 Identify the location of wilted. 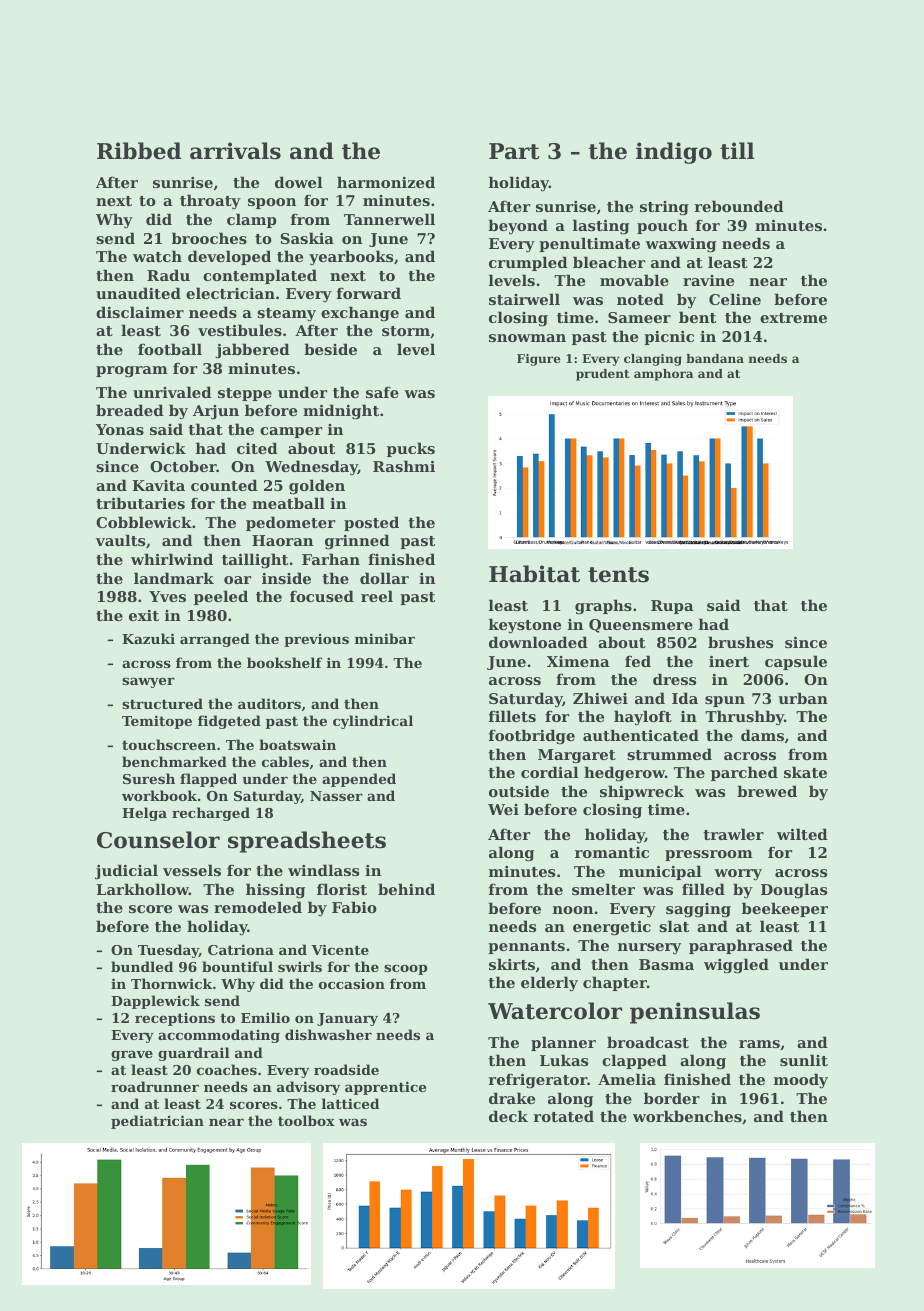
(802, 834).
